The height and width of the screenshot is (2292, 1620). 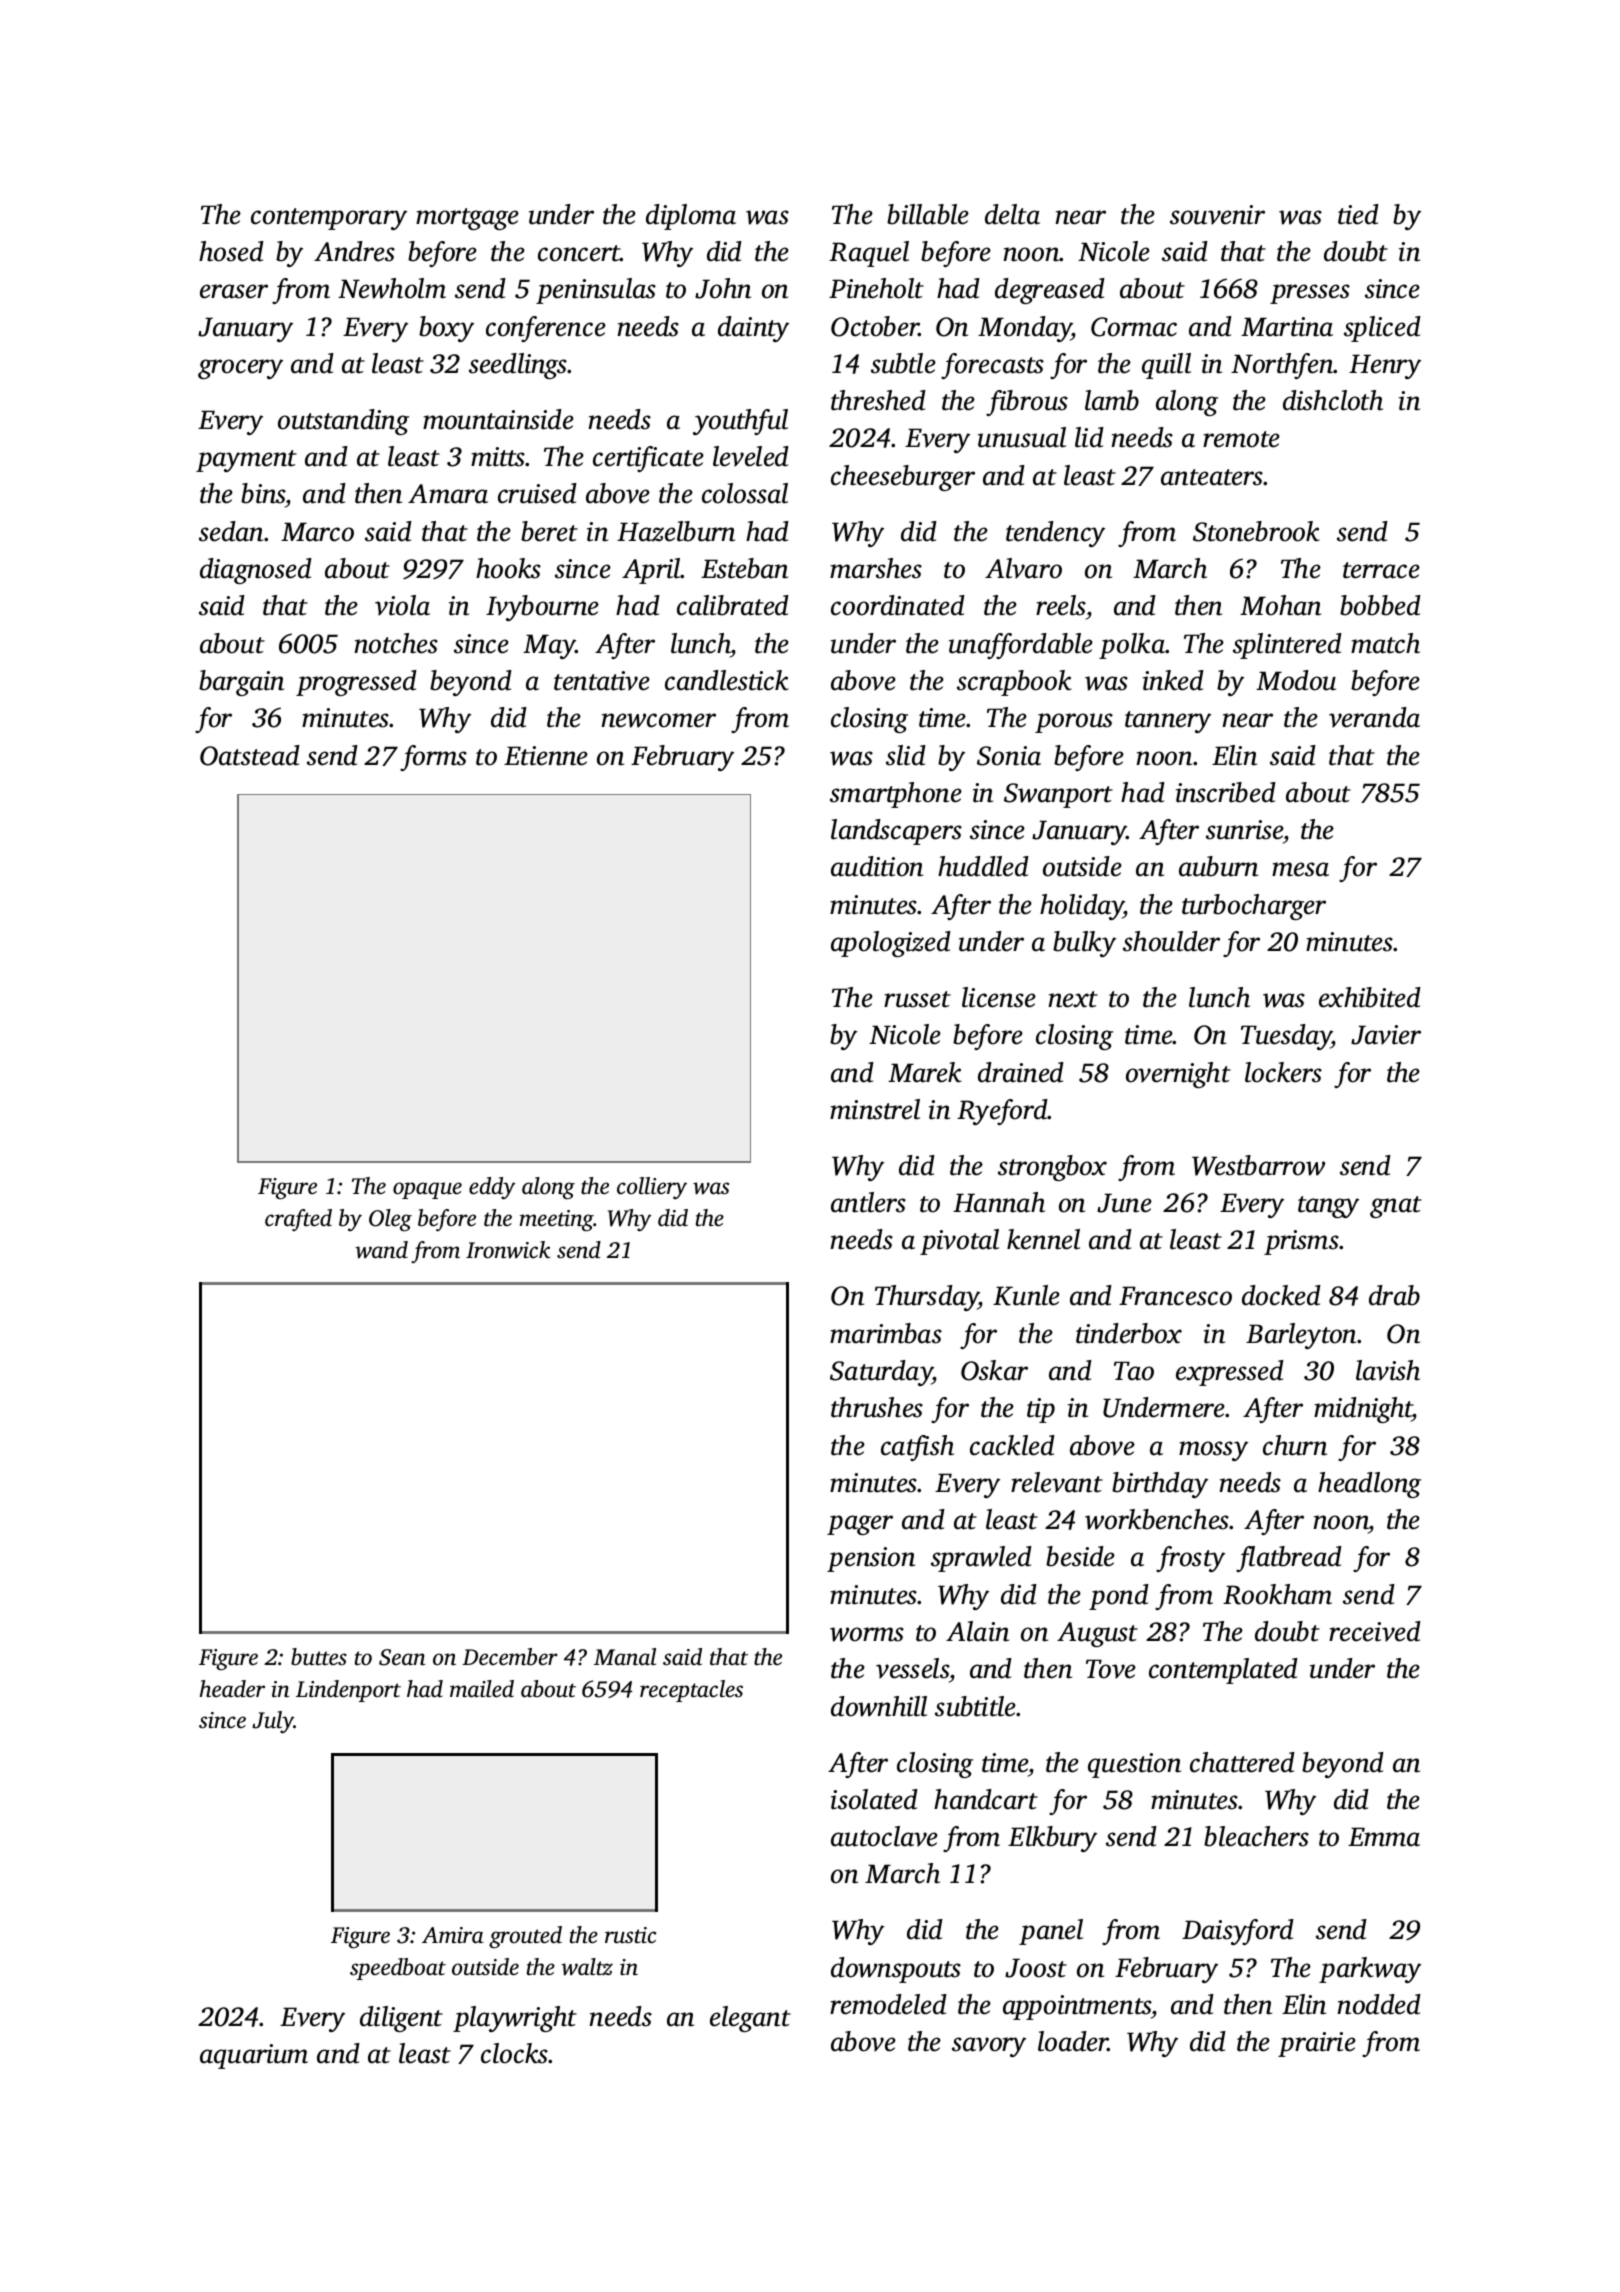 What do you see at coordinates (1394, 1295) in the screenshot?
I see `drab` at bounding box center [1394, 1295].
